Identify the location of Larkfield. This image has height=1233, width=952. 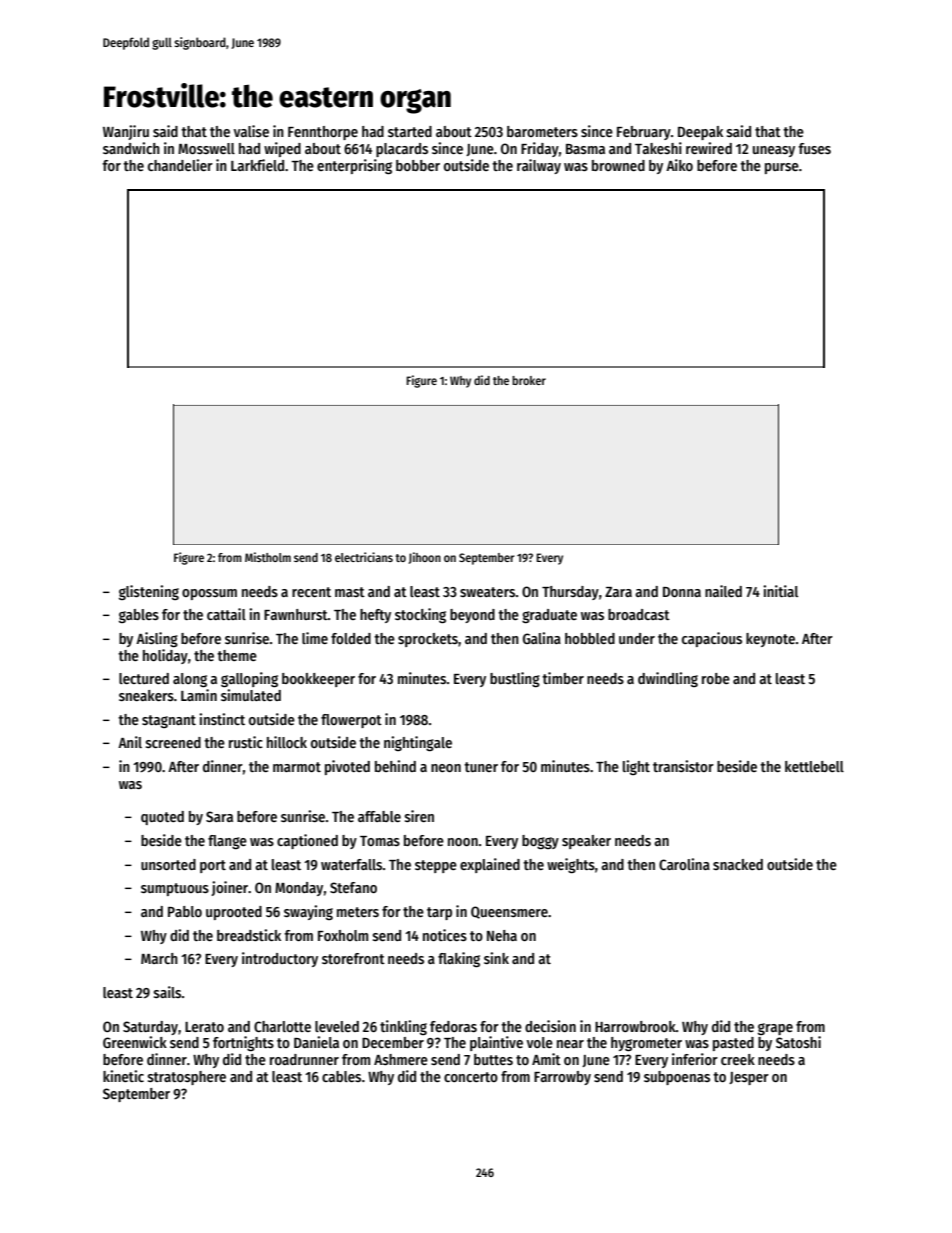
(257, 165).
